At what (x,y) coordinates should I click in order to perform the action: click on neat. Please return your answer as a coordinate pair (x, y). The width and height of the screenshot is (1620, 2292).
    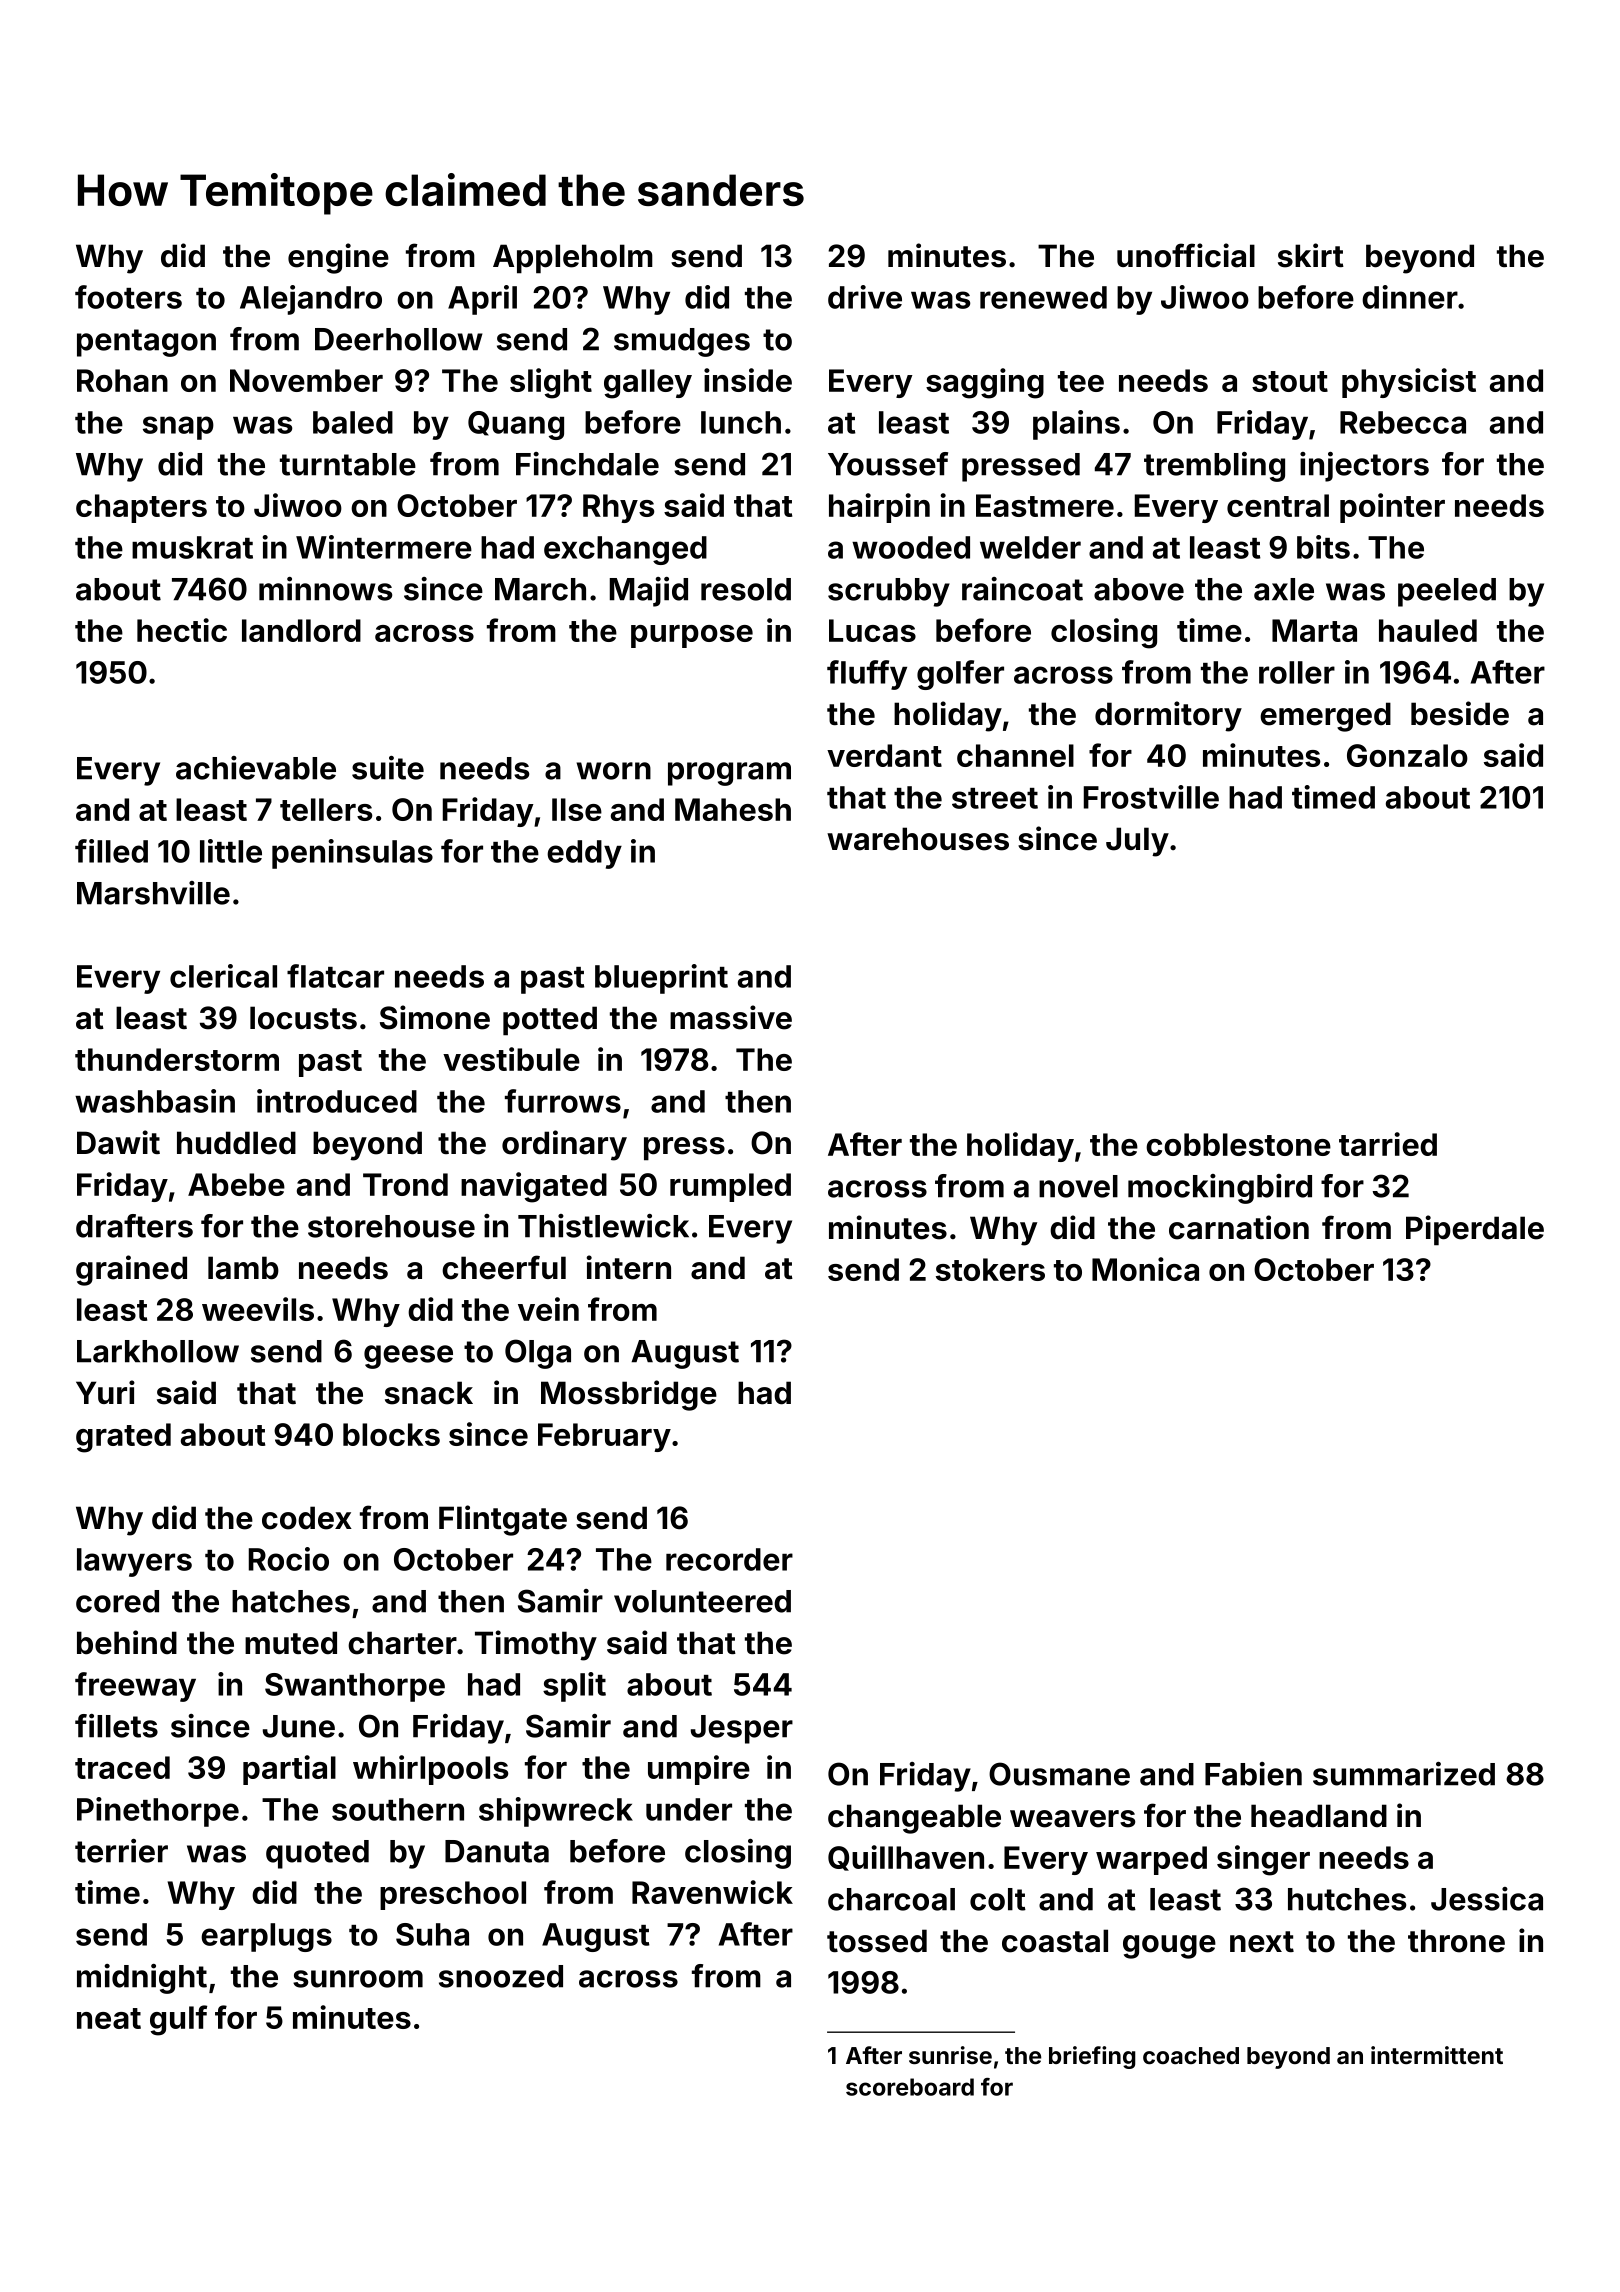
    Looking at the image, I should click on (109, 2018).
